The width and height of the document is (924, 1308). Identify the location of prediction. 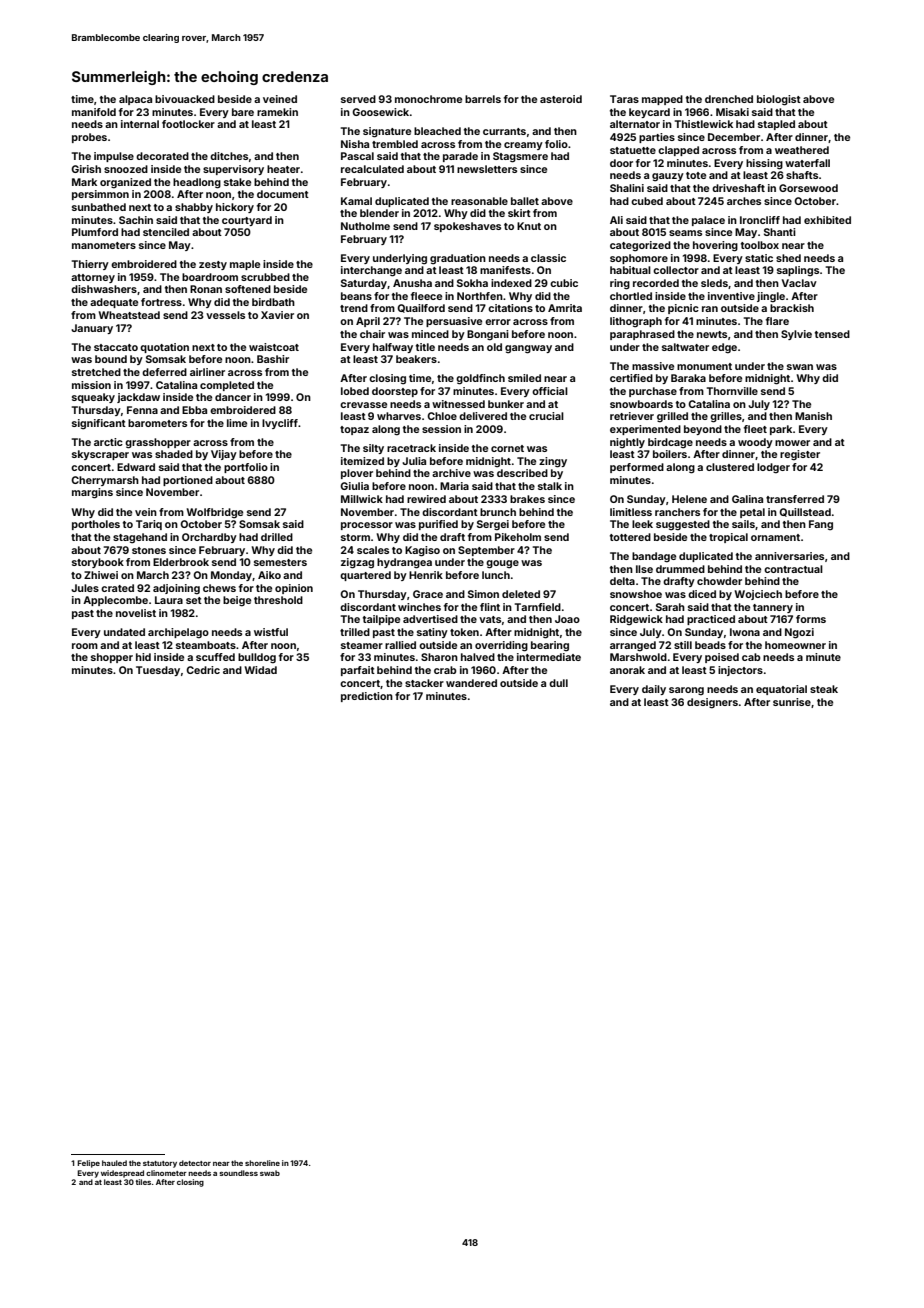
(367, 697).
